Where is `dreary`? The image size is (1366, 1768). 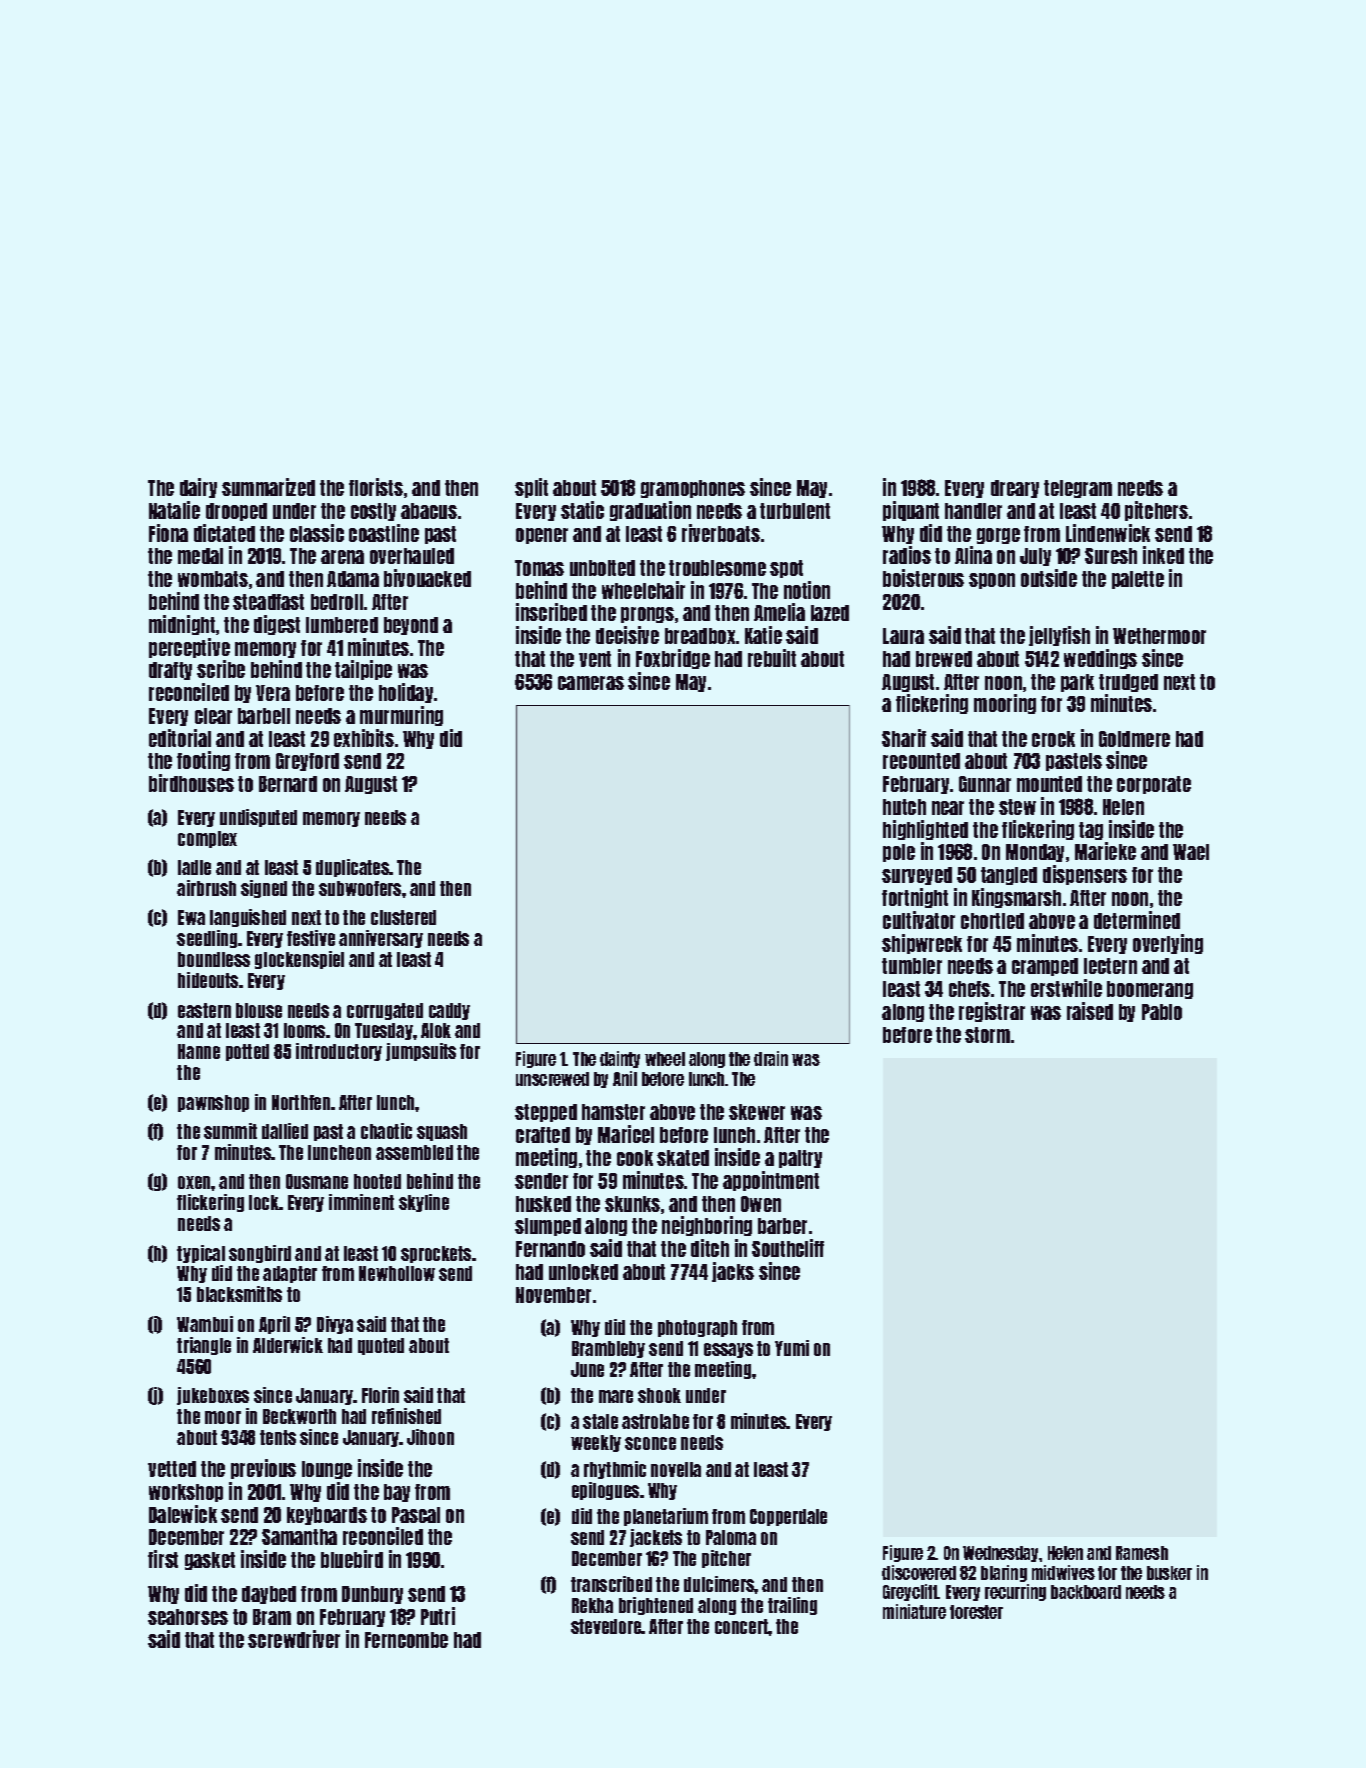 dreary is located at coordinates (1015, 489).
